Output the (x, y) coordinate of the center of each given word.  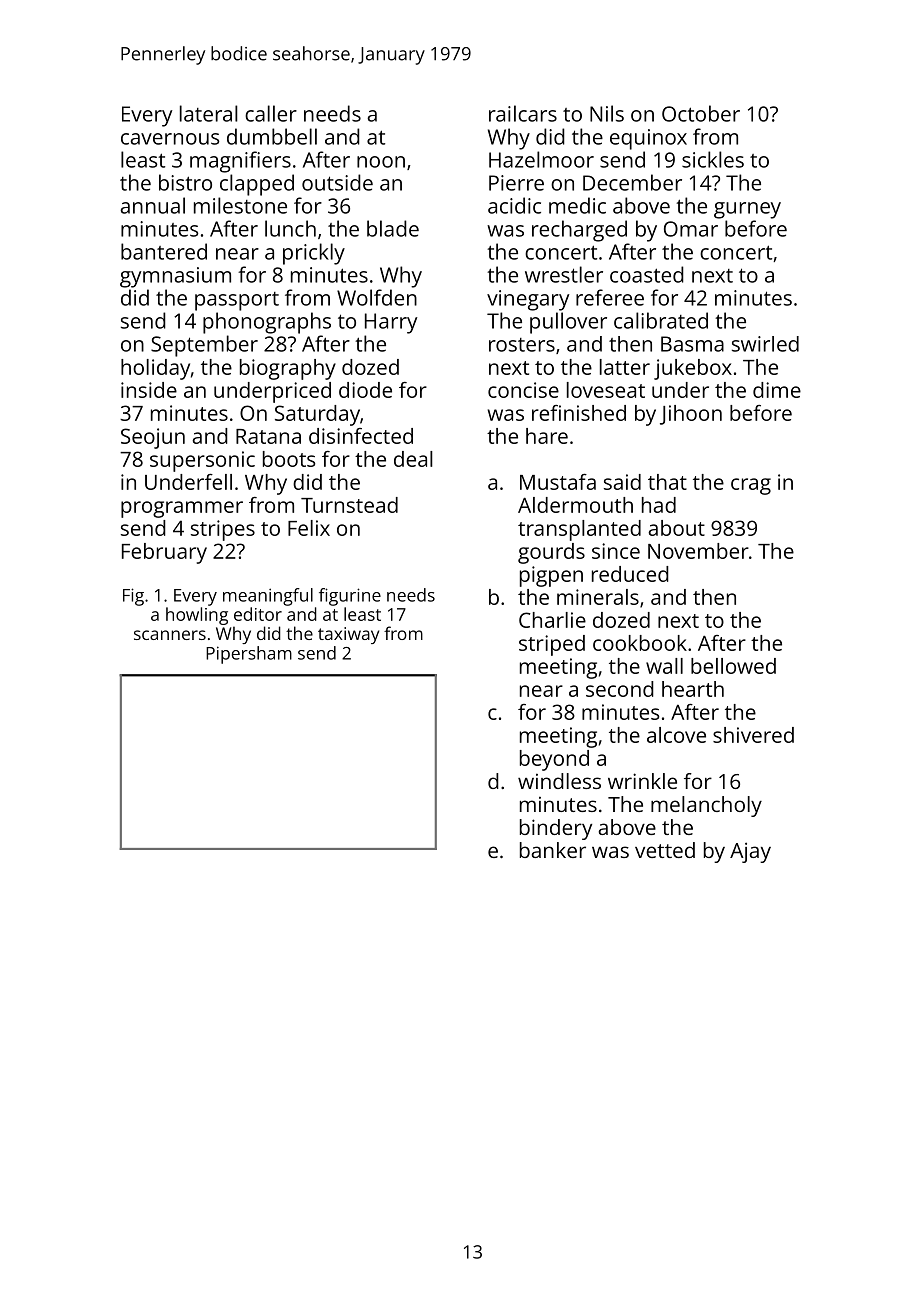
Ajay (750, 852)
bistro (185, 182)
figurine (350, 597)
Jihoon (691, 415)
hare (547, 436)
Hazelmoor (541, 159)
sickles (713, 159)
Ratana (268, 436)
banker (553, 850)
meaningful (268, 597)
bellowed (733, 666)
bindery (556, 829)
